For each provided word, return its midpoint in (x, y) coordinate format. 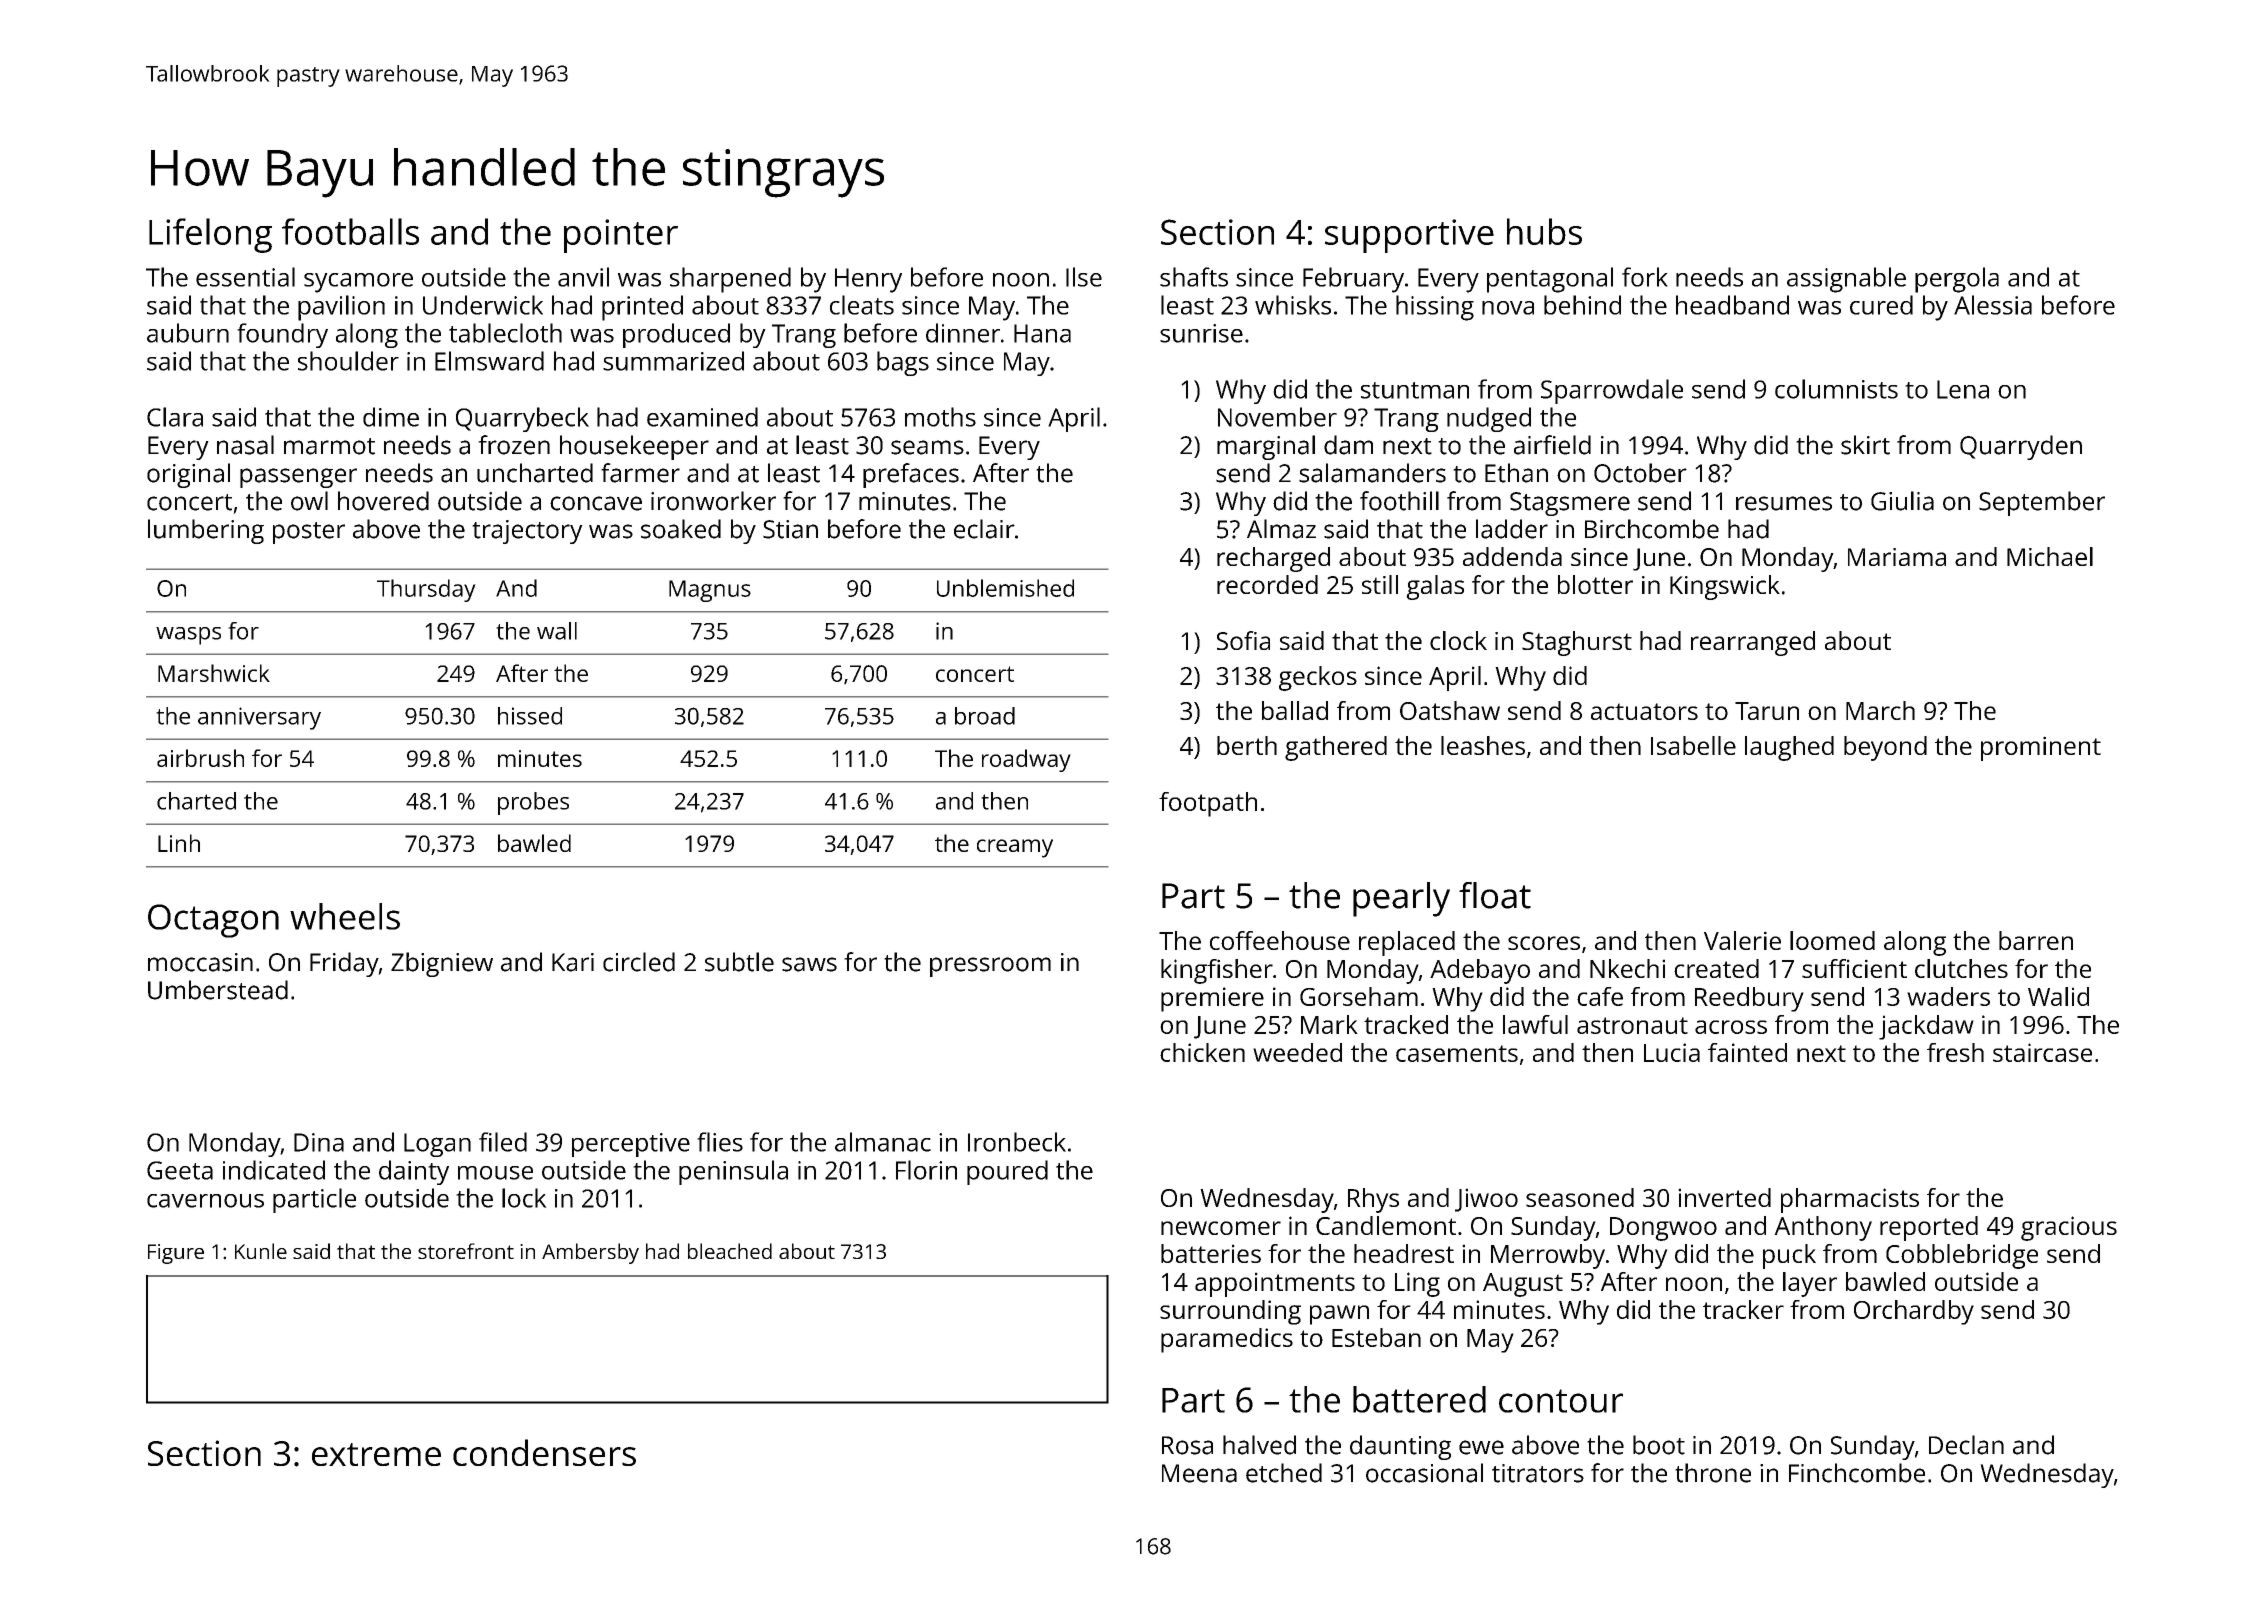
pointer (621, 236)
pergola (1957, 280)
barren (2036, 940)
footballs (350, 231)
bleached (730, 1251)
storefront (466, 1251)
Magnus (710, 591)
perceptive (631, 1145)
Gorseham (1359, 996)
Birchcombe (1652, 529)
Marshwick (214, 673)
